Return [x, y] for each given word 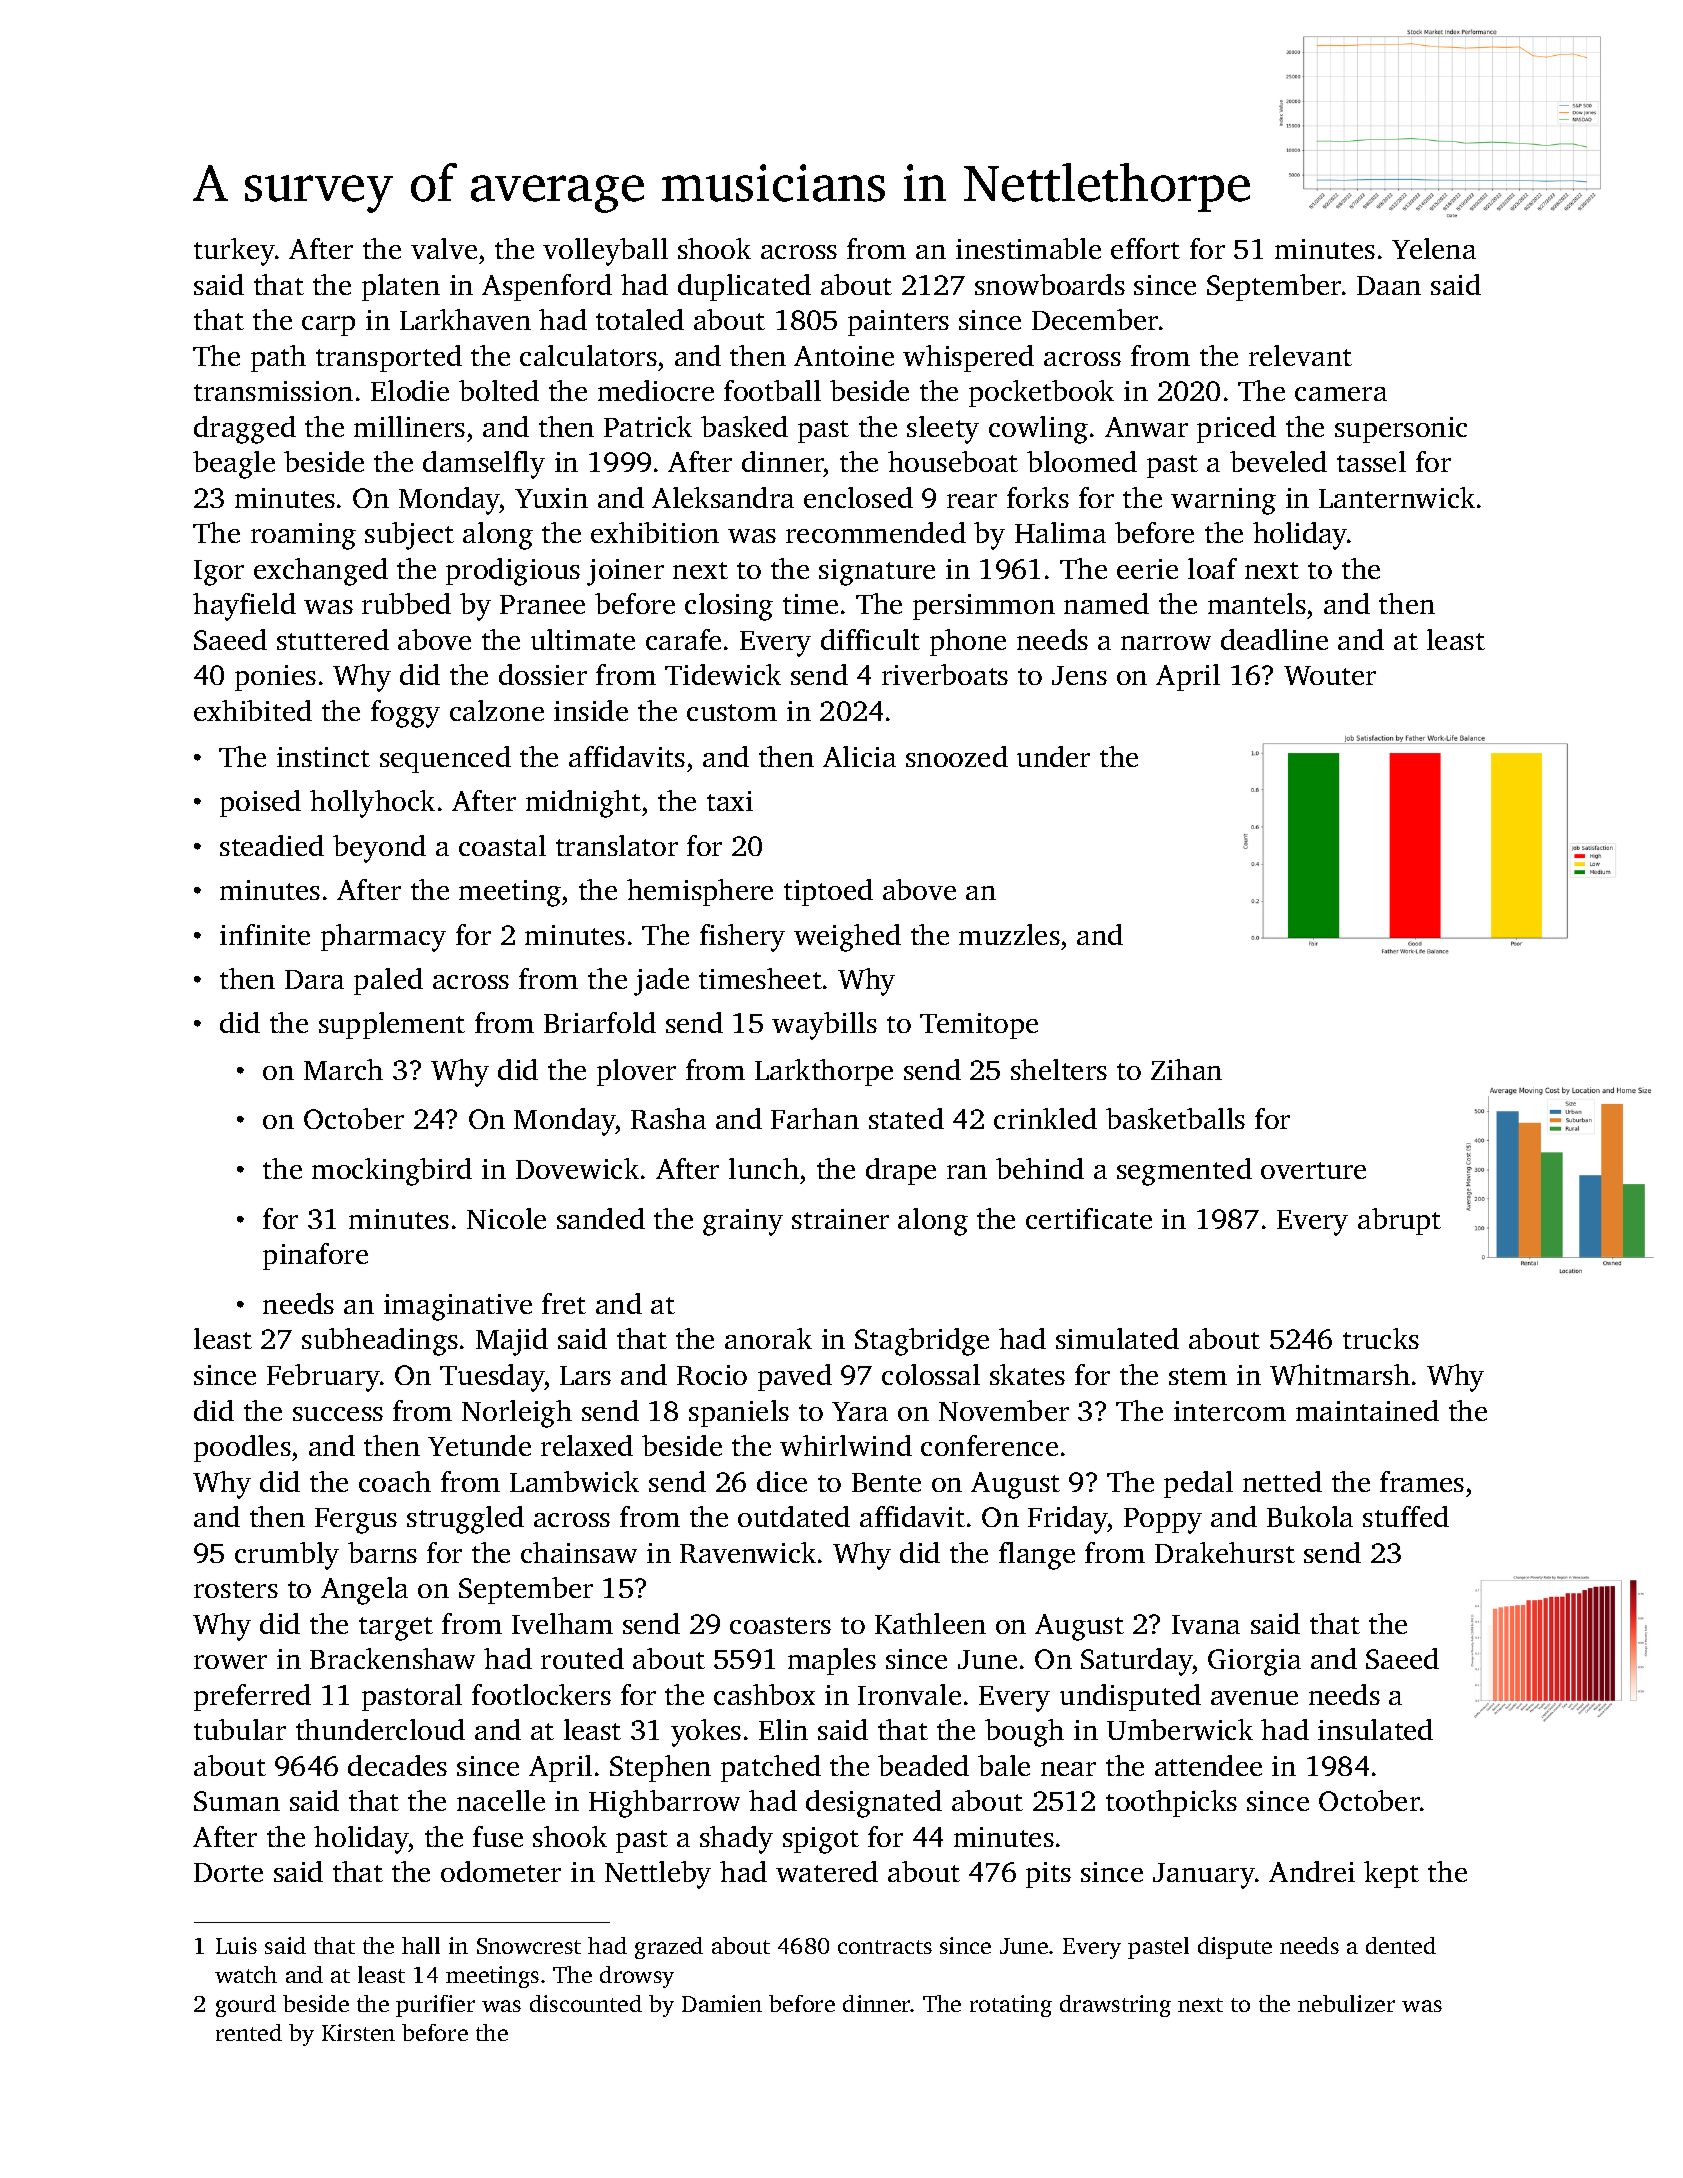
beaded [923, 1765]
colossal [931, 1374]
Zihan [1186, 1069]
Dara [314, 979]
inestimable [1028, 248]
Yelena [1434, 248]
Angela [364, 1591]
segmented [1184, 1172]
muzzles [1009, 934]
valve [444, 248]
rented [249, 2032]
